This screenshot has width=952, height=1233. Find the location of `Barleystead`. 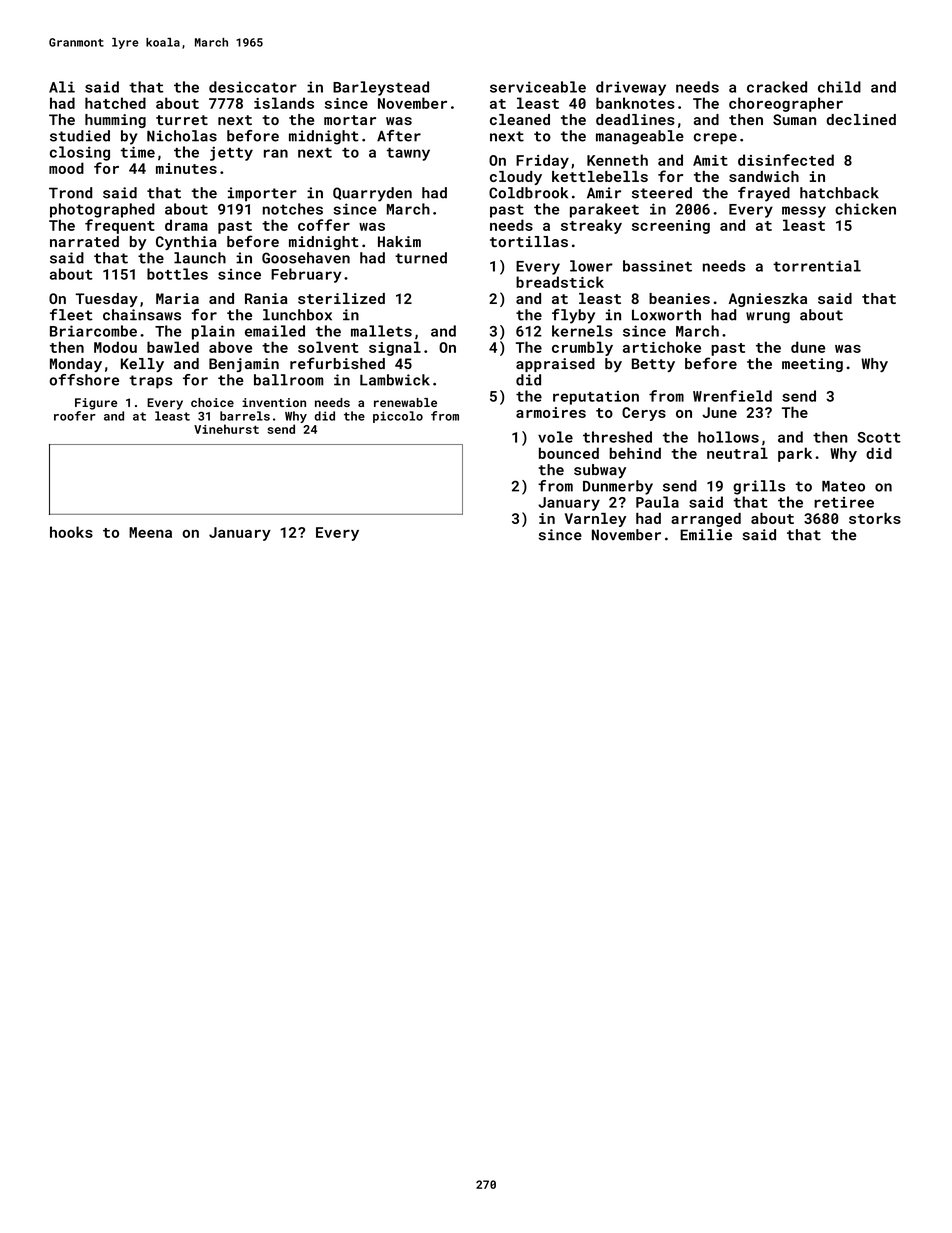

Barleystead is located at coordinates (381, 88).
